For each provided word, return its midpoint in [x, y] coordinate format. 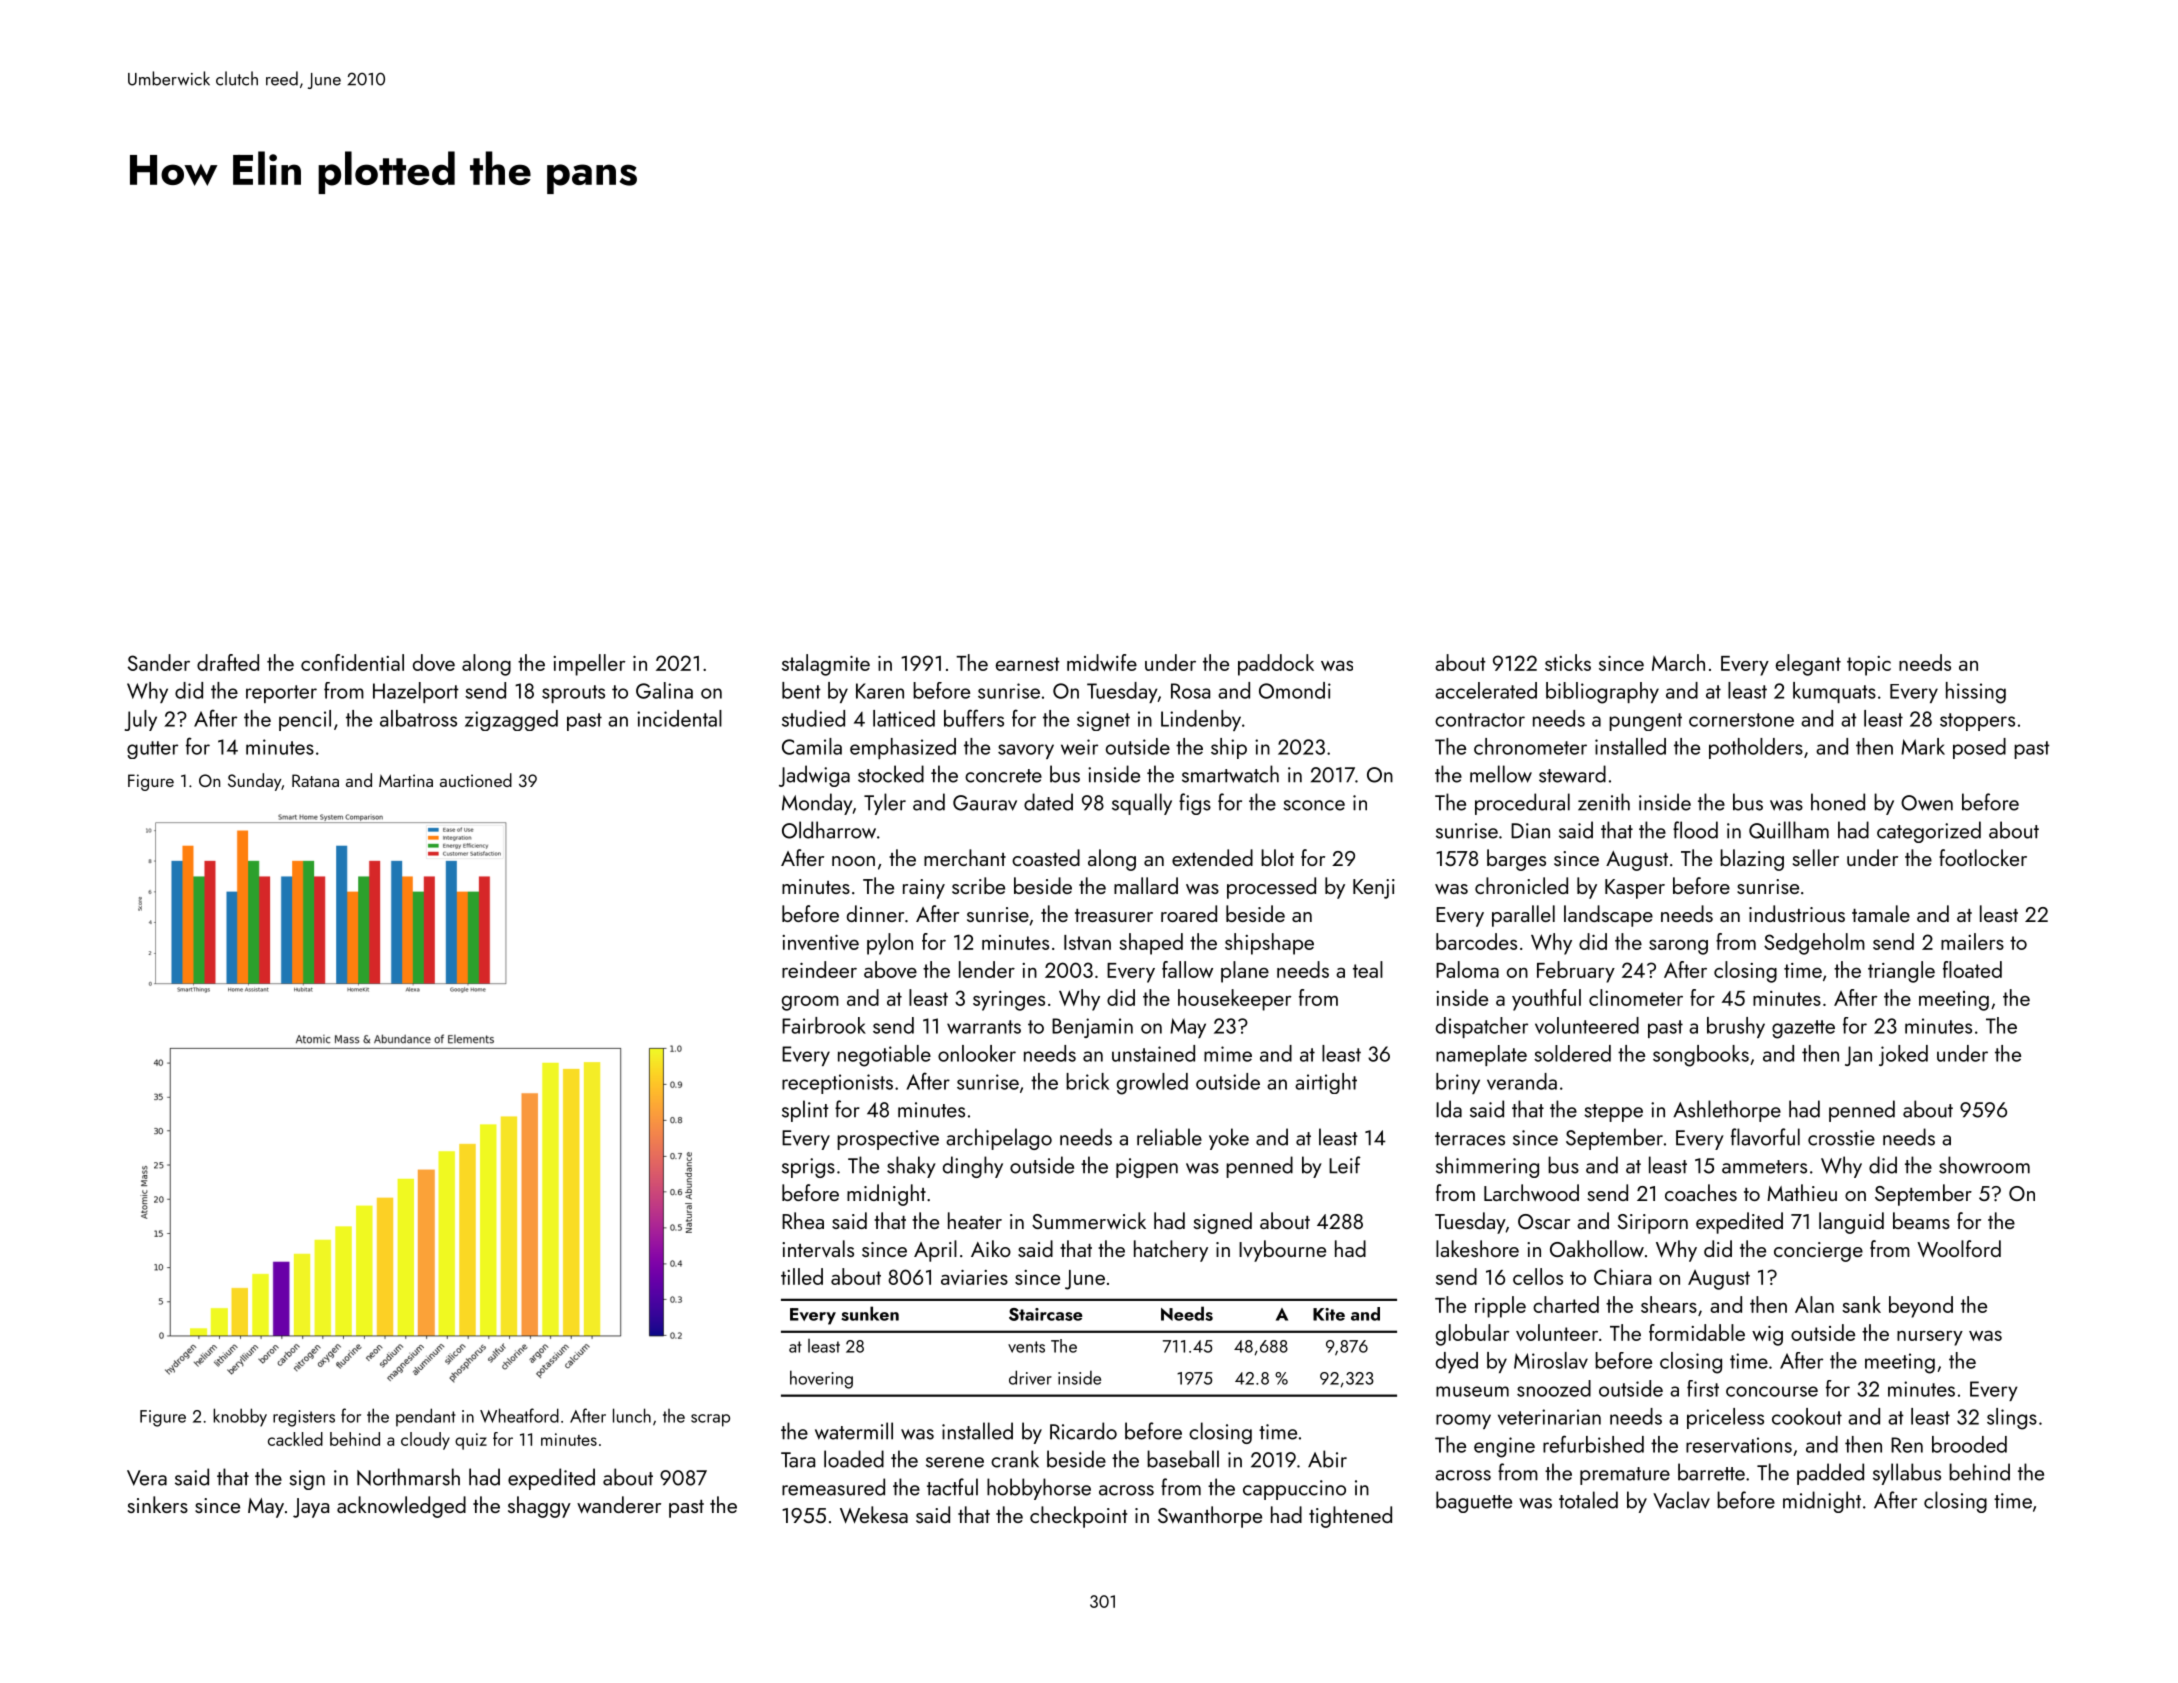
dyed [1457, 1362]
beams [1921, 1220]
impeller [589, 665]
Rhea [803, 1220]
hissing [1976, 693]
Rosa [1190, 691]
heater [975, 1220]
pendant [426, 1417]
